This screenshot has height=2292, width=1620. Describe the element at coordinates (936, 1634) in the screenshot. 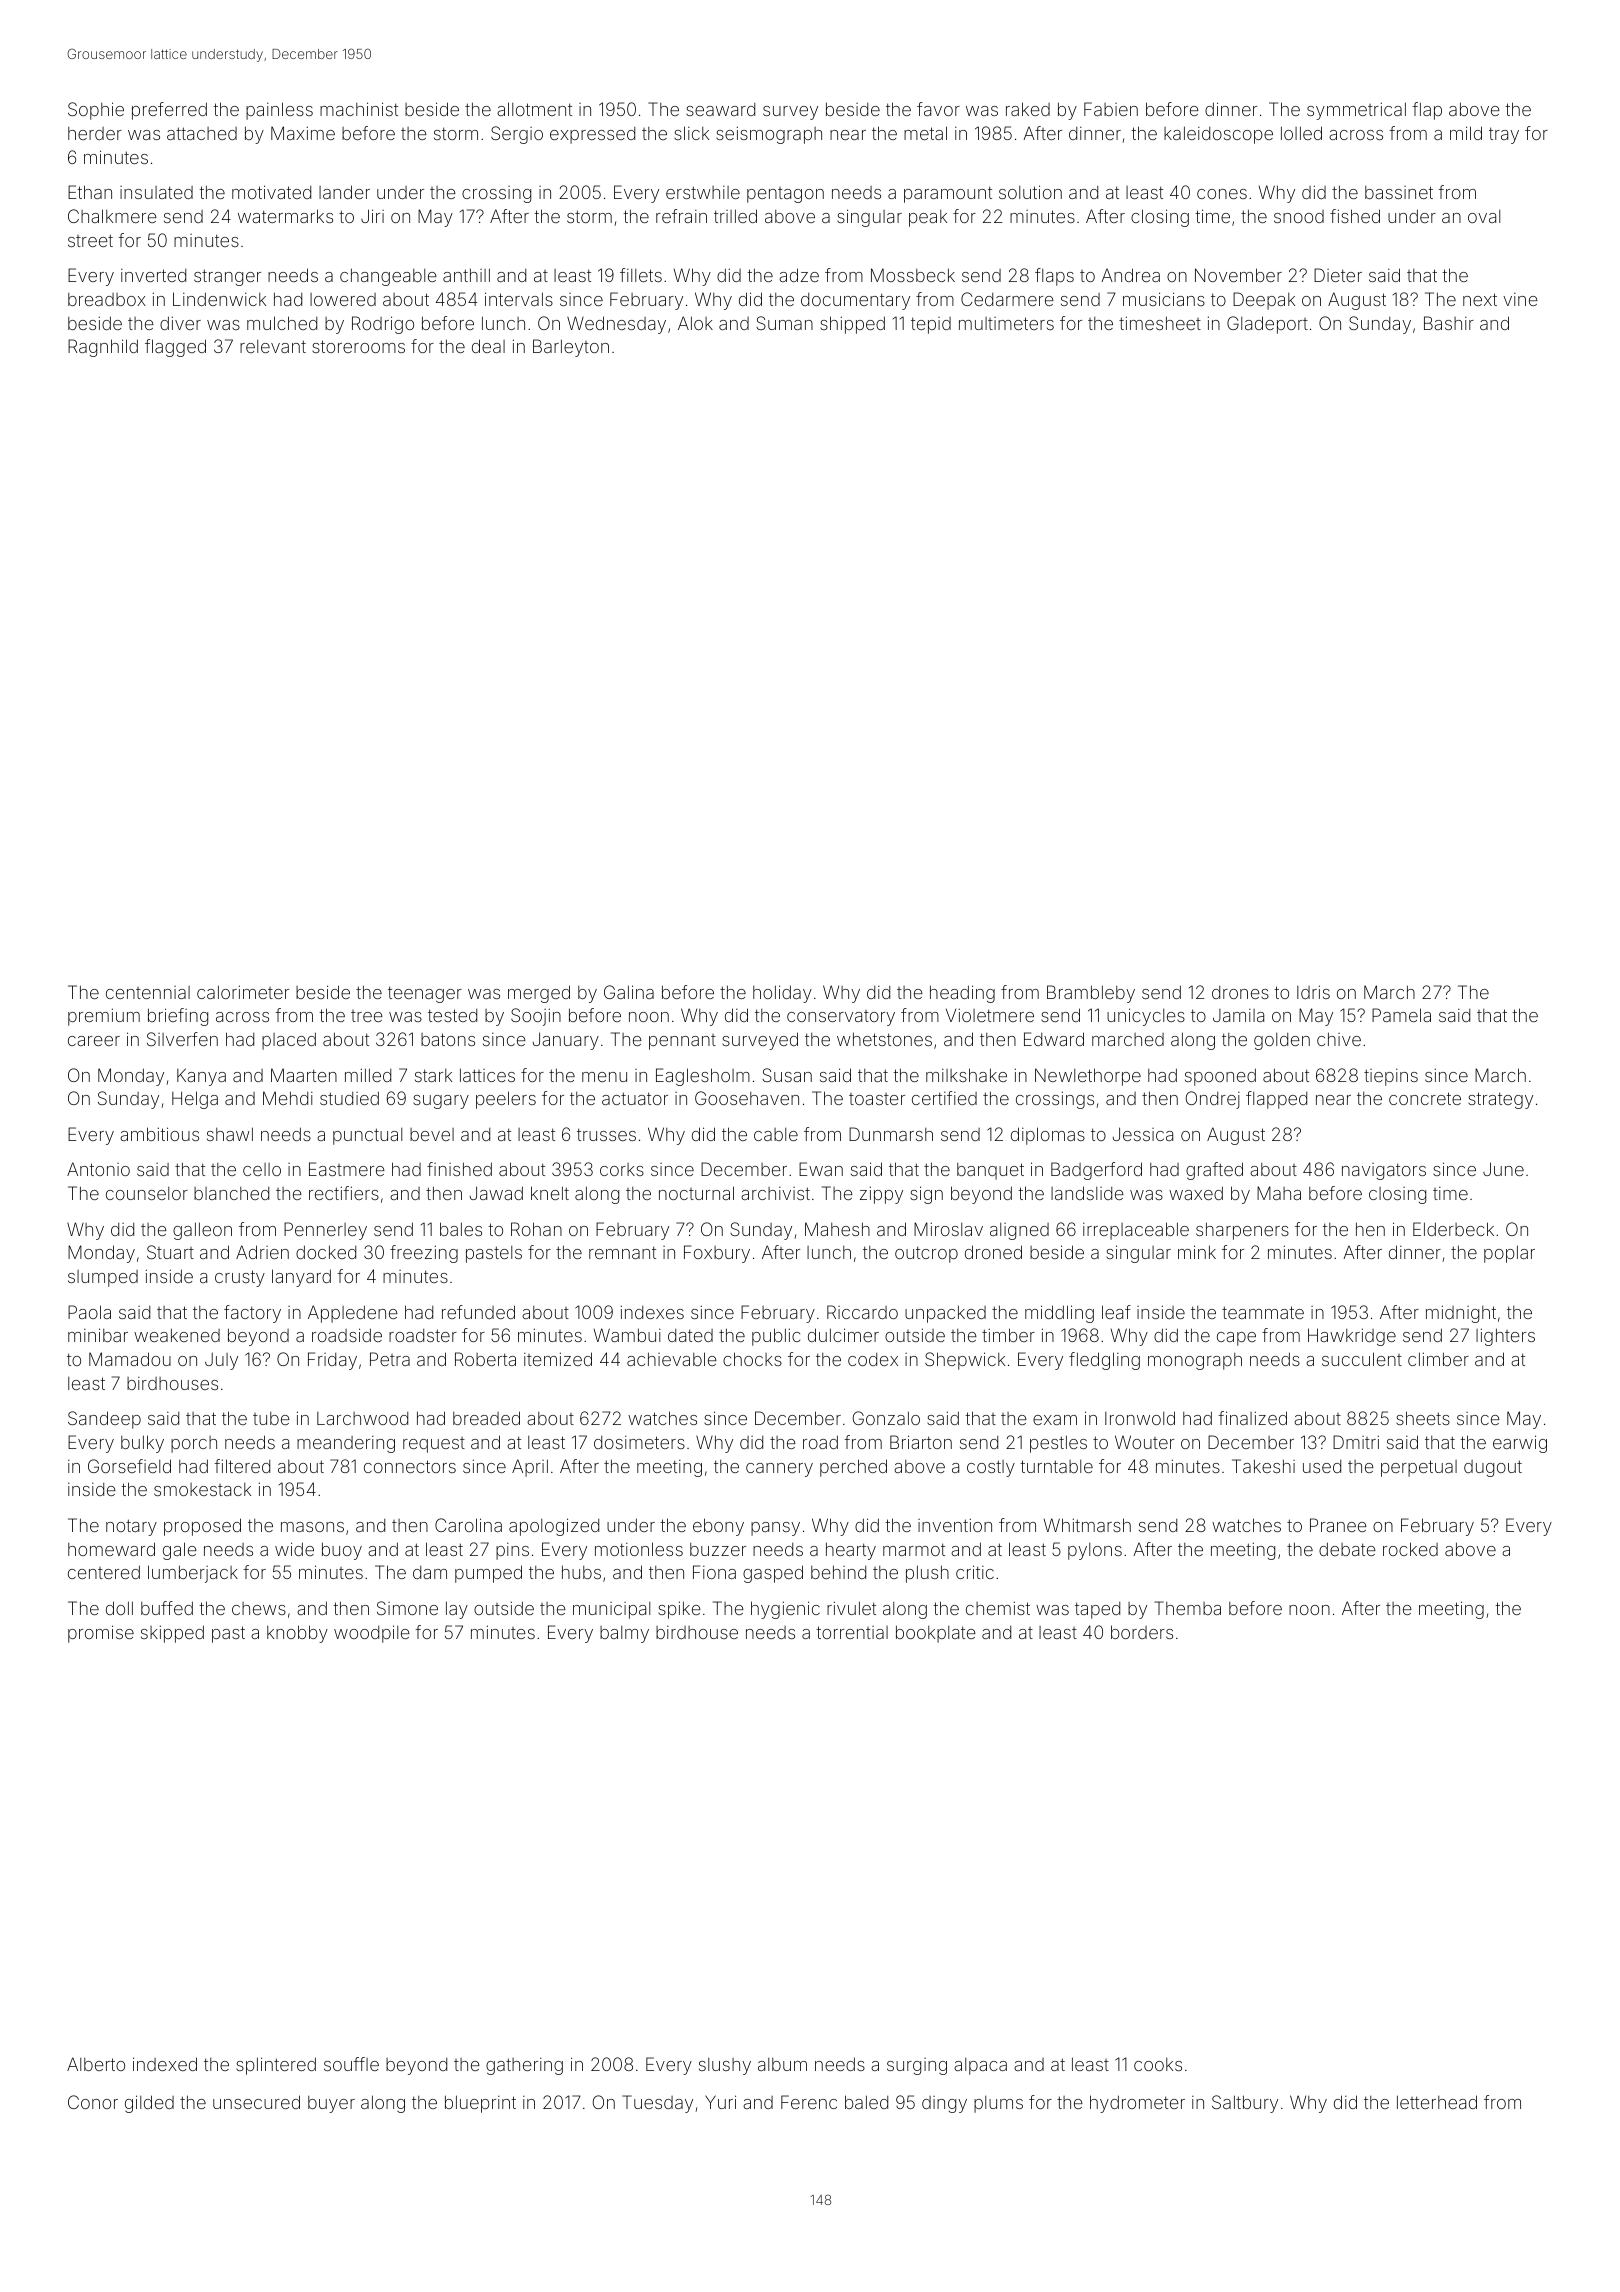

I see `bookplate` at that location.
